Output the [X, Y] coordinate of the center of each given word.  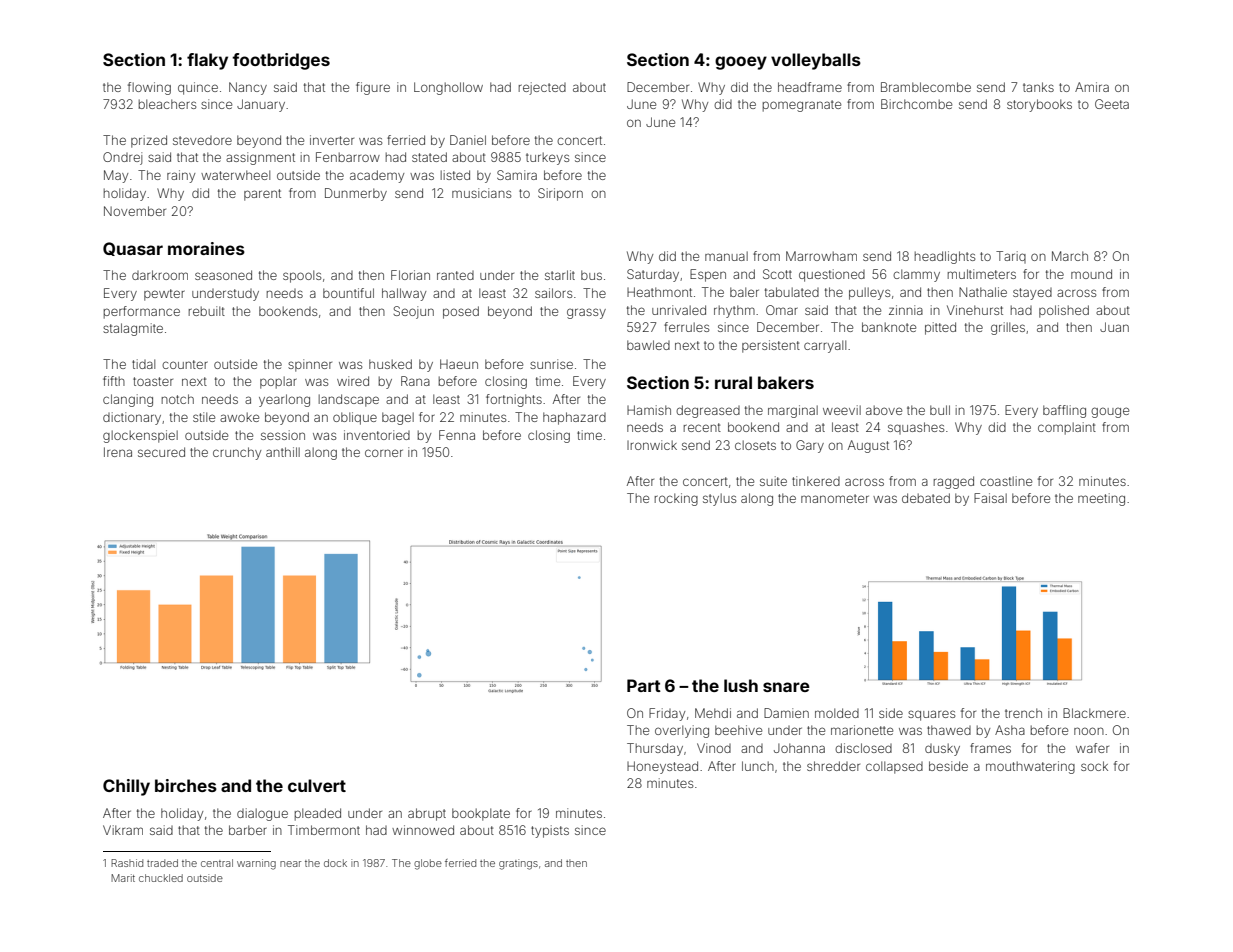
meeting [1101, 499]
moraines [206, 248]
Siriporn [560, 194]
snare [786, 687]
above [884, 410]
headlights [945, 257]
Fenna [457, 435]
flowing [149, 88]
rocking [676, 499]
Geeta [1112, 104]
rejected [542, 88]
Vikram [123, 830]
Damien [786, 713]
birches [186, 785]
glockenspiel [140, 436]
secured [161, 452]
